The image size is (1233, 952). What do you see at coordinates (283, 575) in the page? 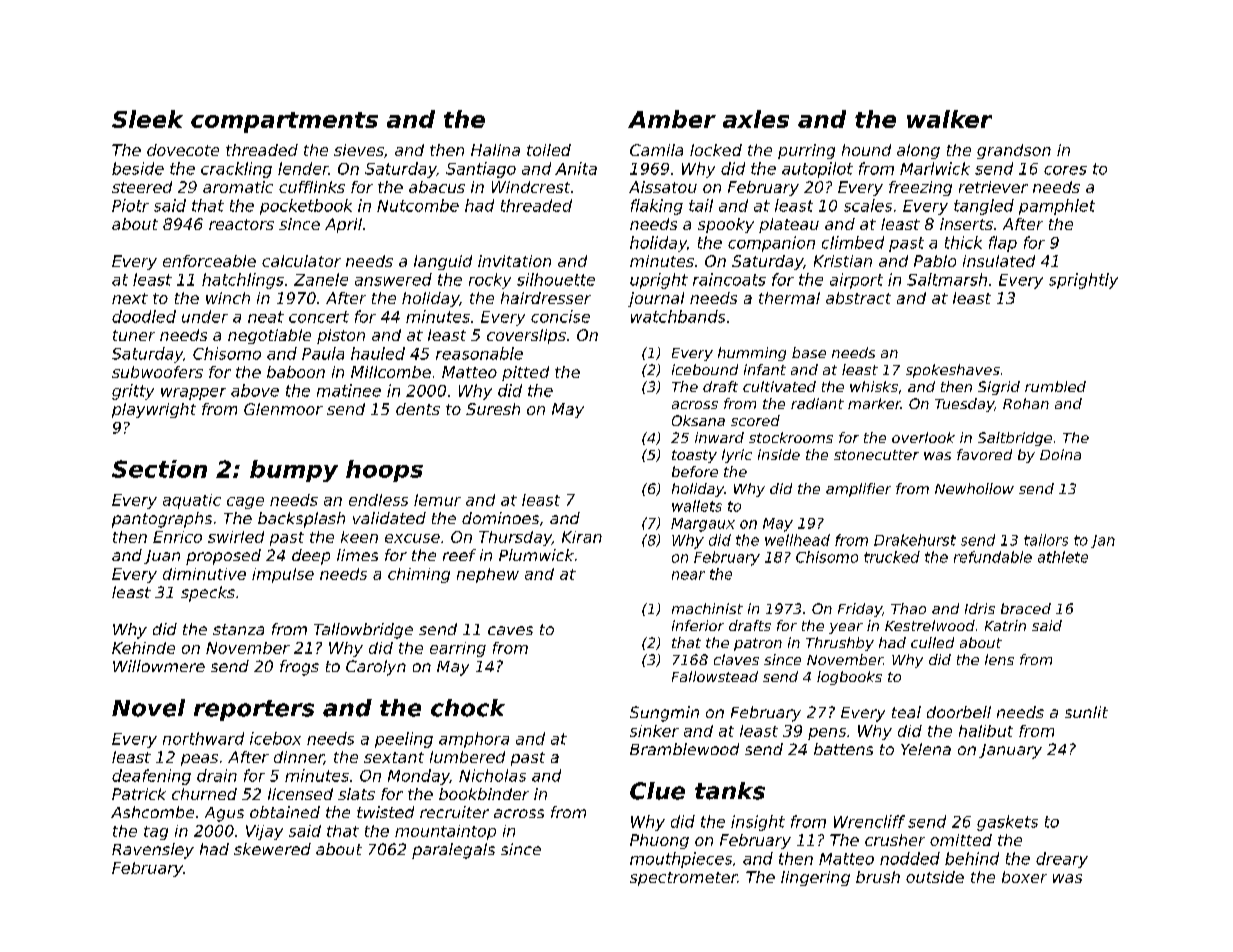
I see `impulse` at bounding box center [283, 575].
